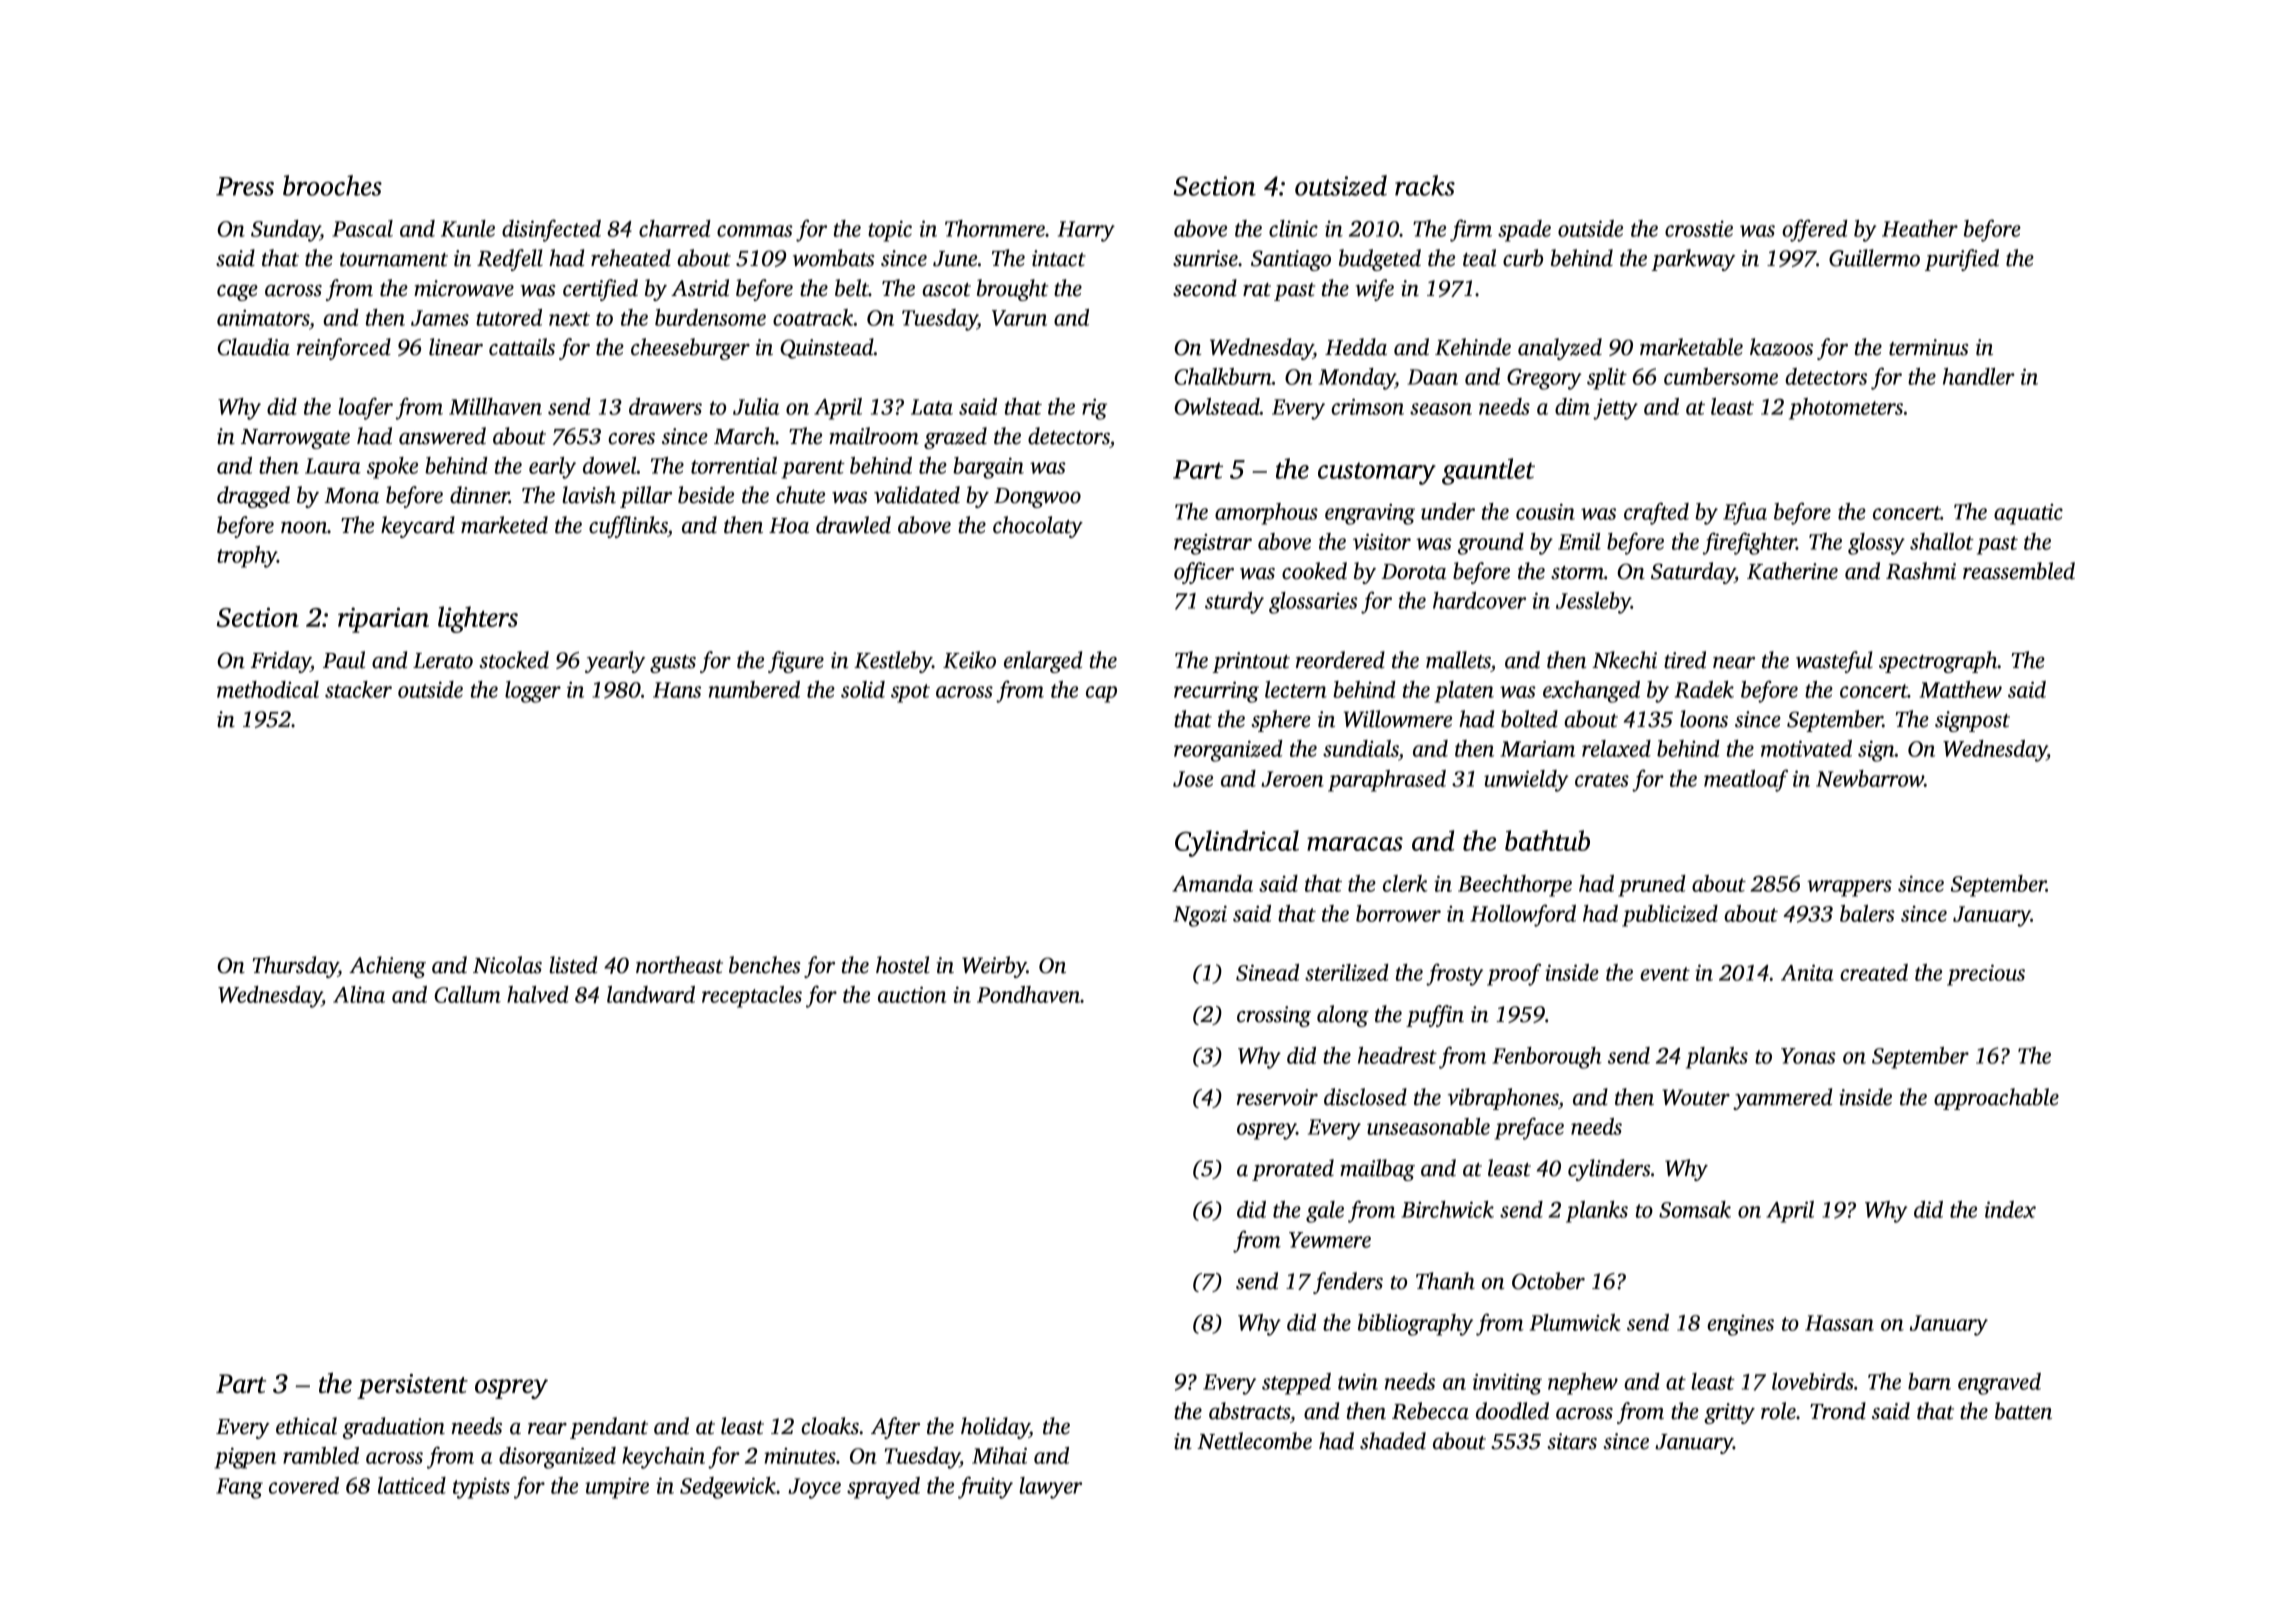  I want to click on dinner, so click(479, 495).
